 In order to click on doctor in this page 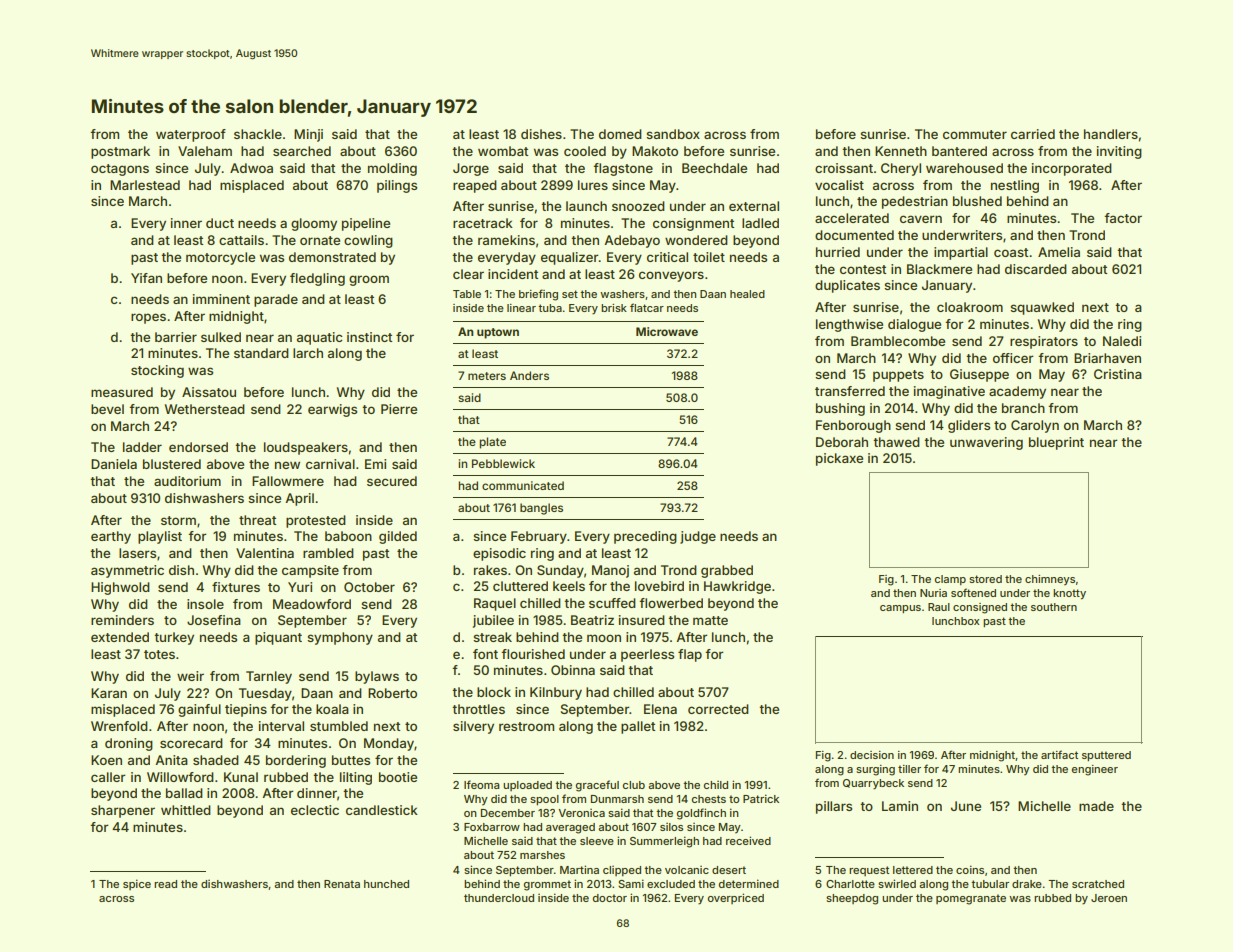, I will do `click(610, 898)`.
